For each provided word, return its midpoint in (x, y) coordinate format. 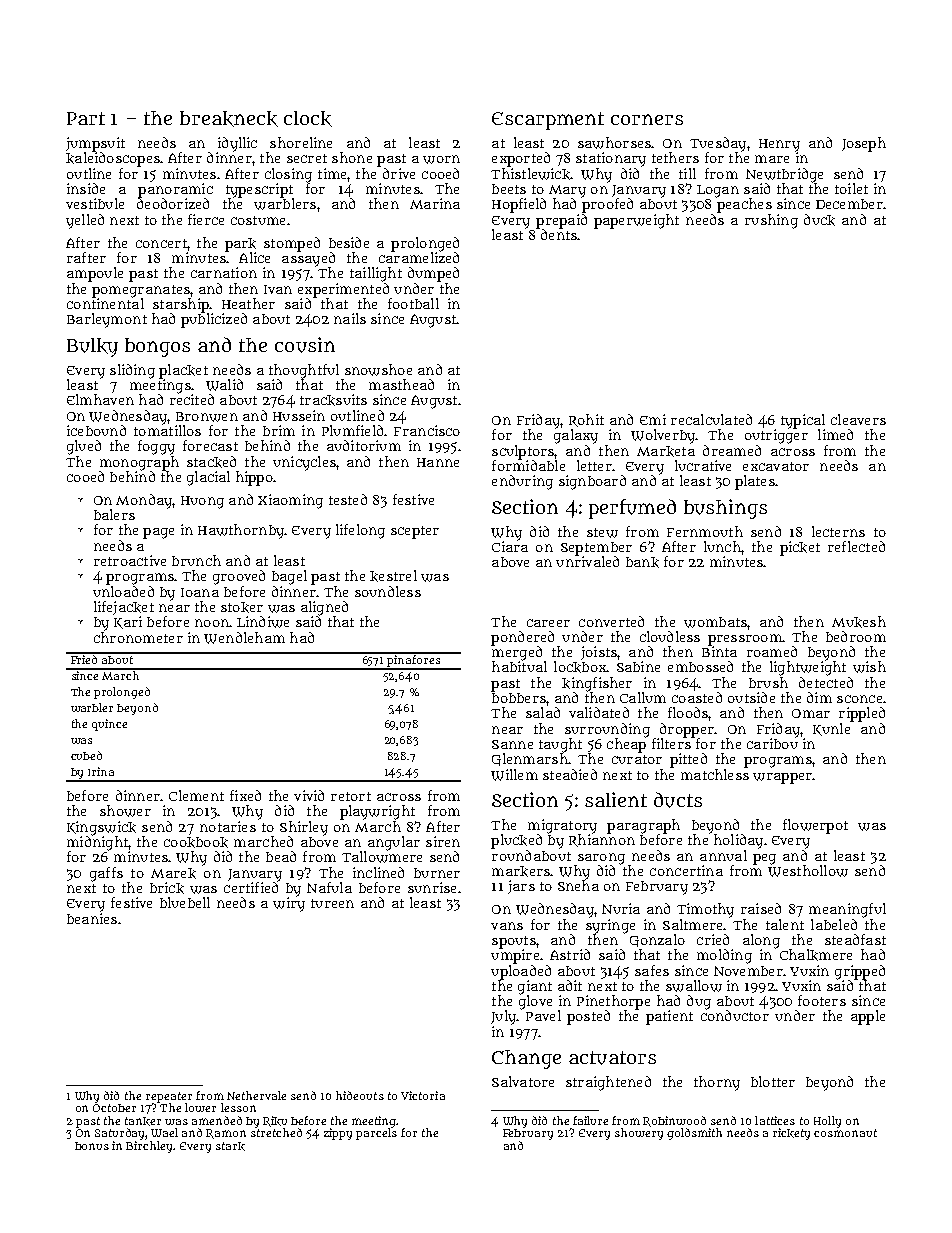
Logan (718, 191)
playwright (377, 812)
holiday (738, 841)
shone (352, 157)
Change (526, 1059)
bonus (92, 1146)
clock (308, 119)
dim (819, 697)
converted (611, 621)
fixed (245, 795)
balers (114, 514)
